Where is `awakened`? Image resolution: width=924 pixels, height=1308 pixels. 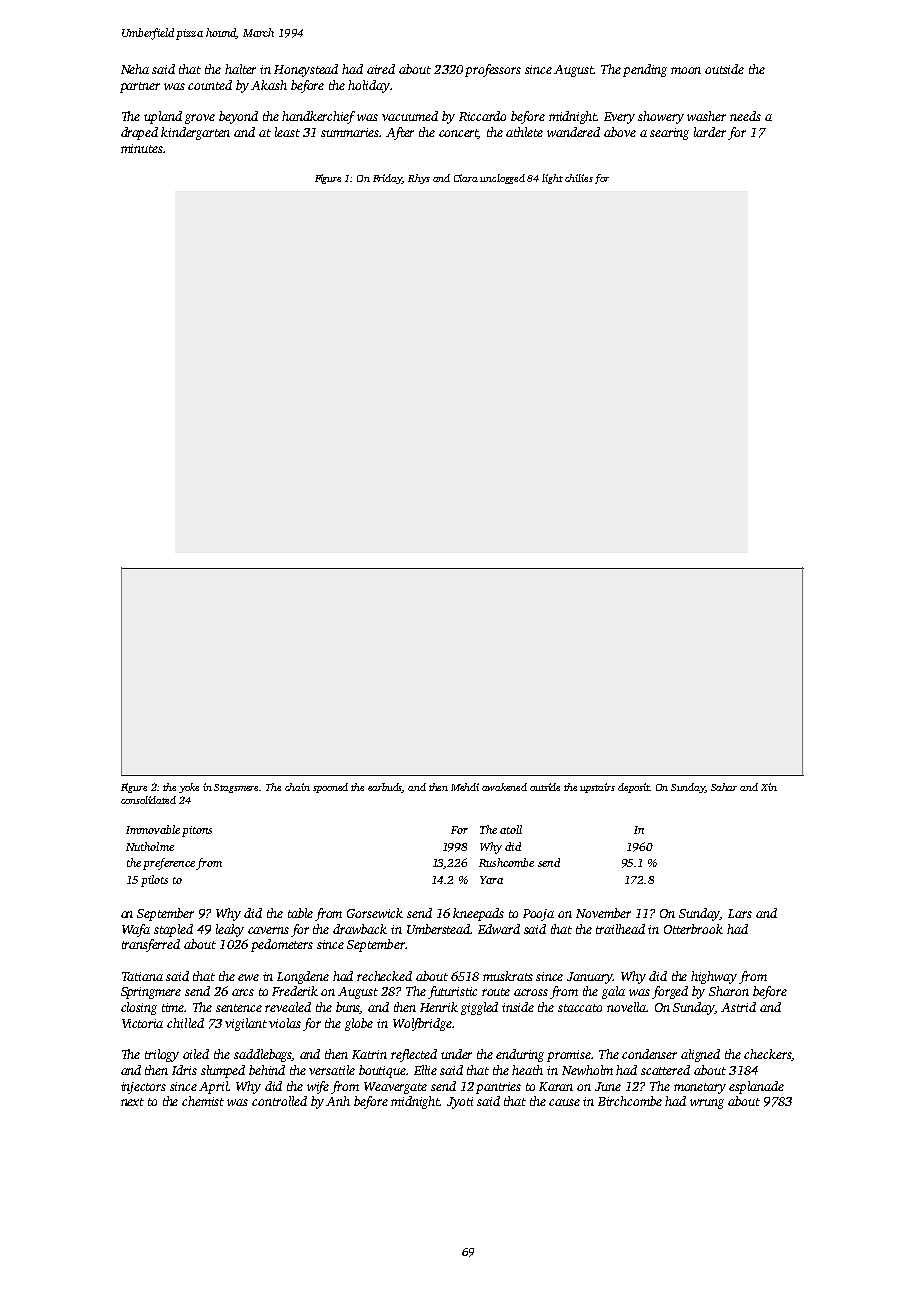 awakened is located at coordinates (504, 787).
